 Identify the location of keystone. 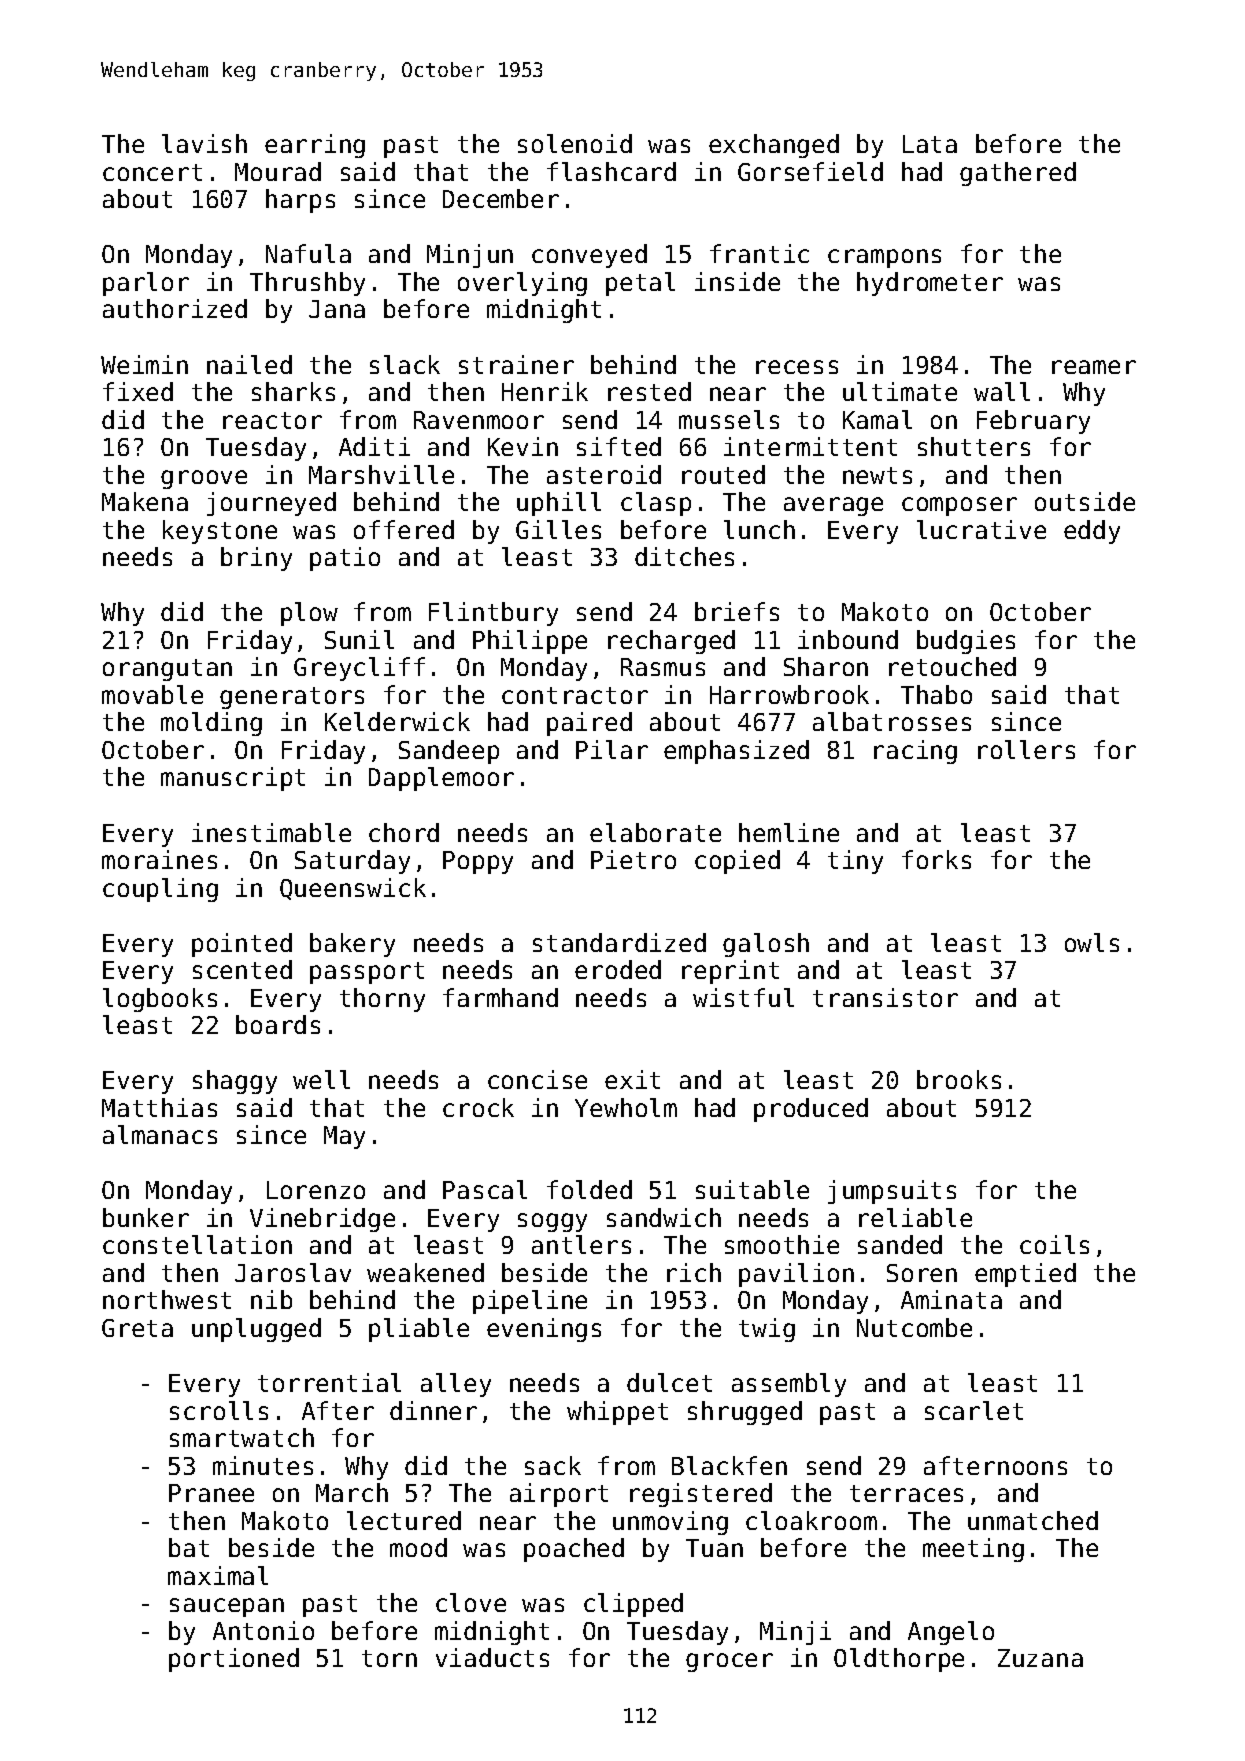
(220, 532).
